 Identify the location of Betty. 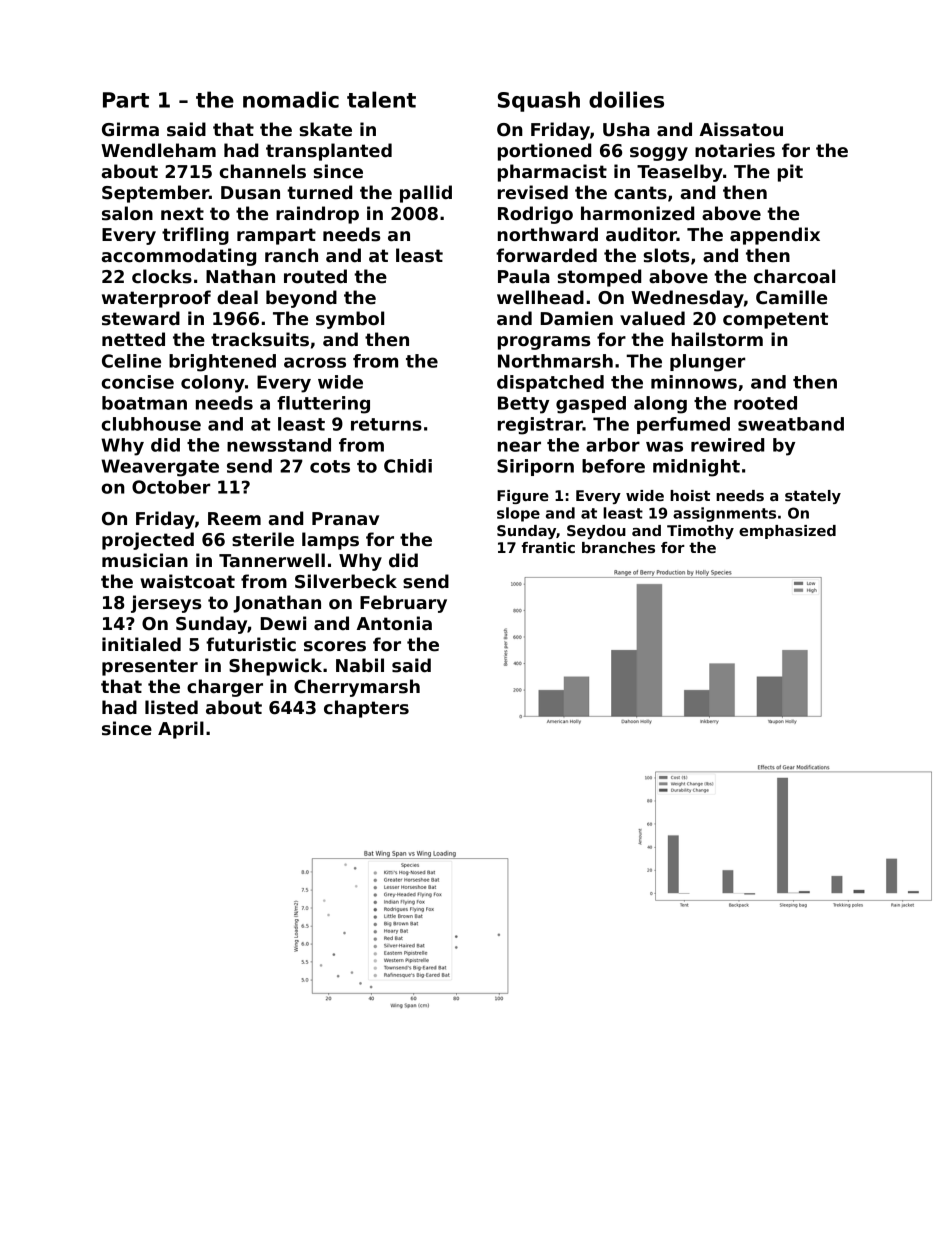
(523, 405).
